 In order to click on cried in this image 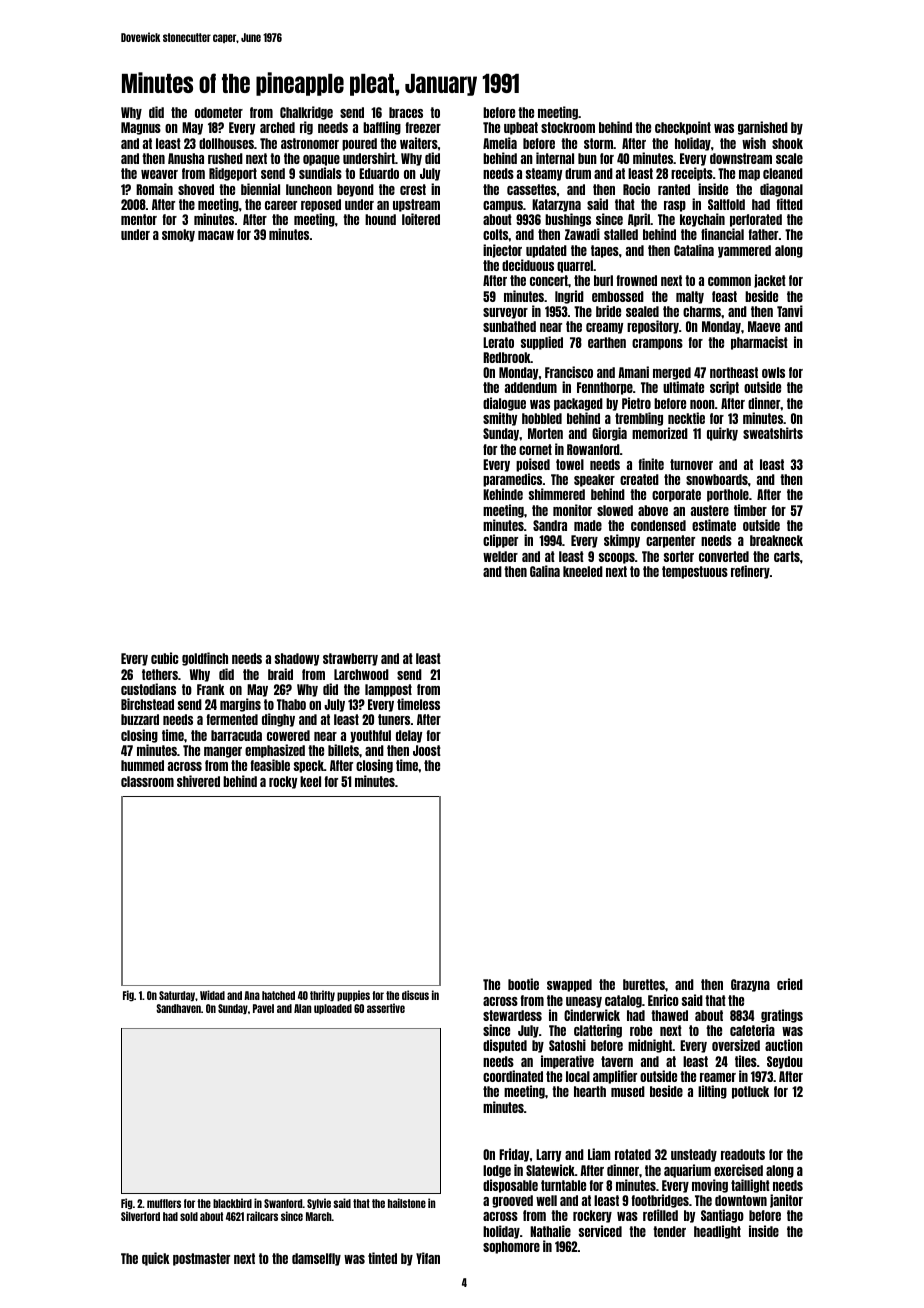, I will do `click(790, 984)`.
